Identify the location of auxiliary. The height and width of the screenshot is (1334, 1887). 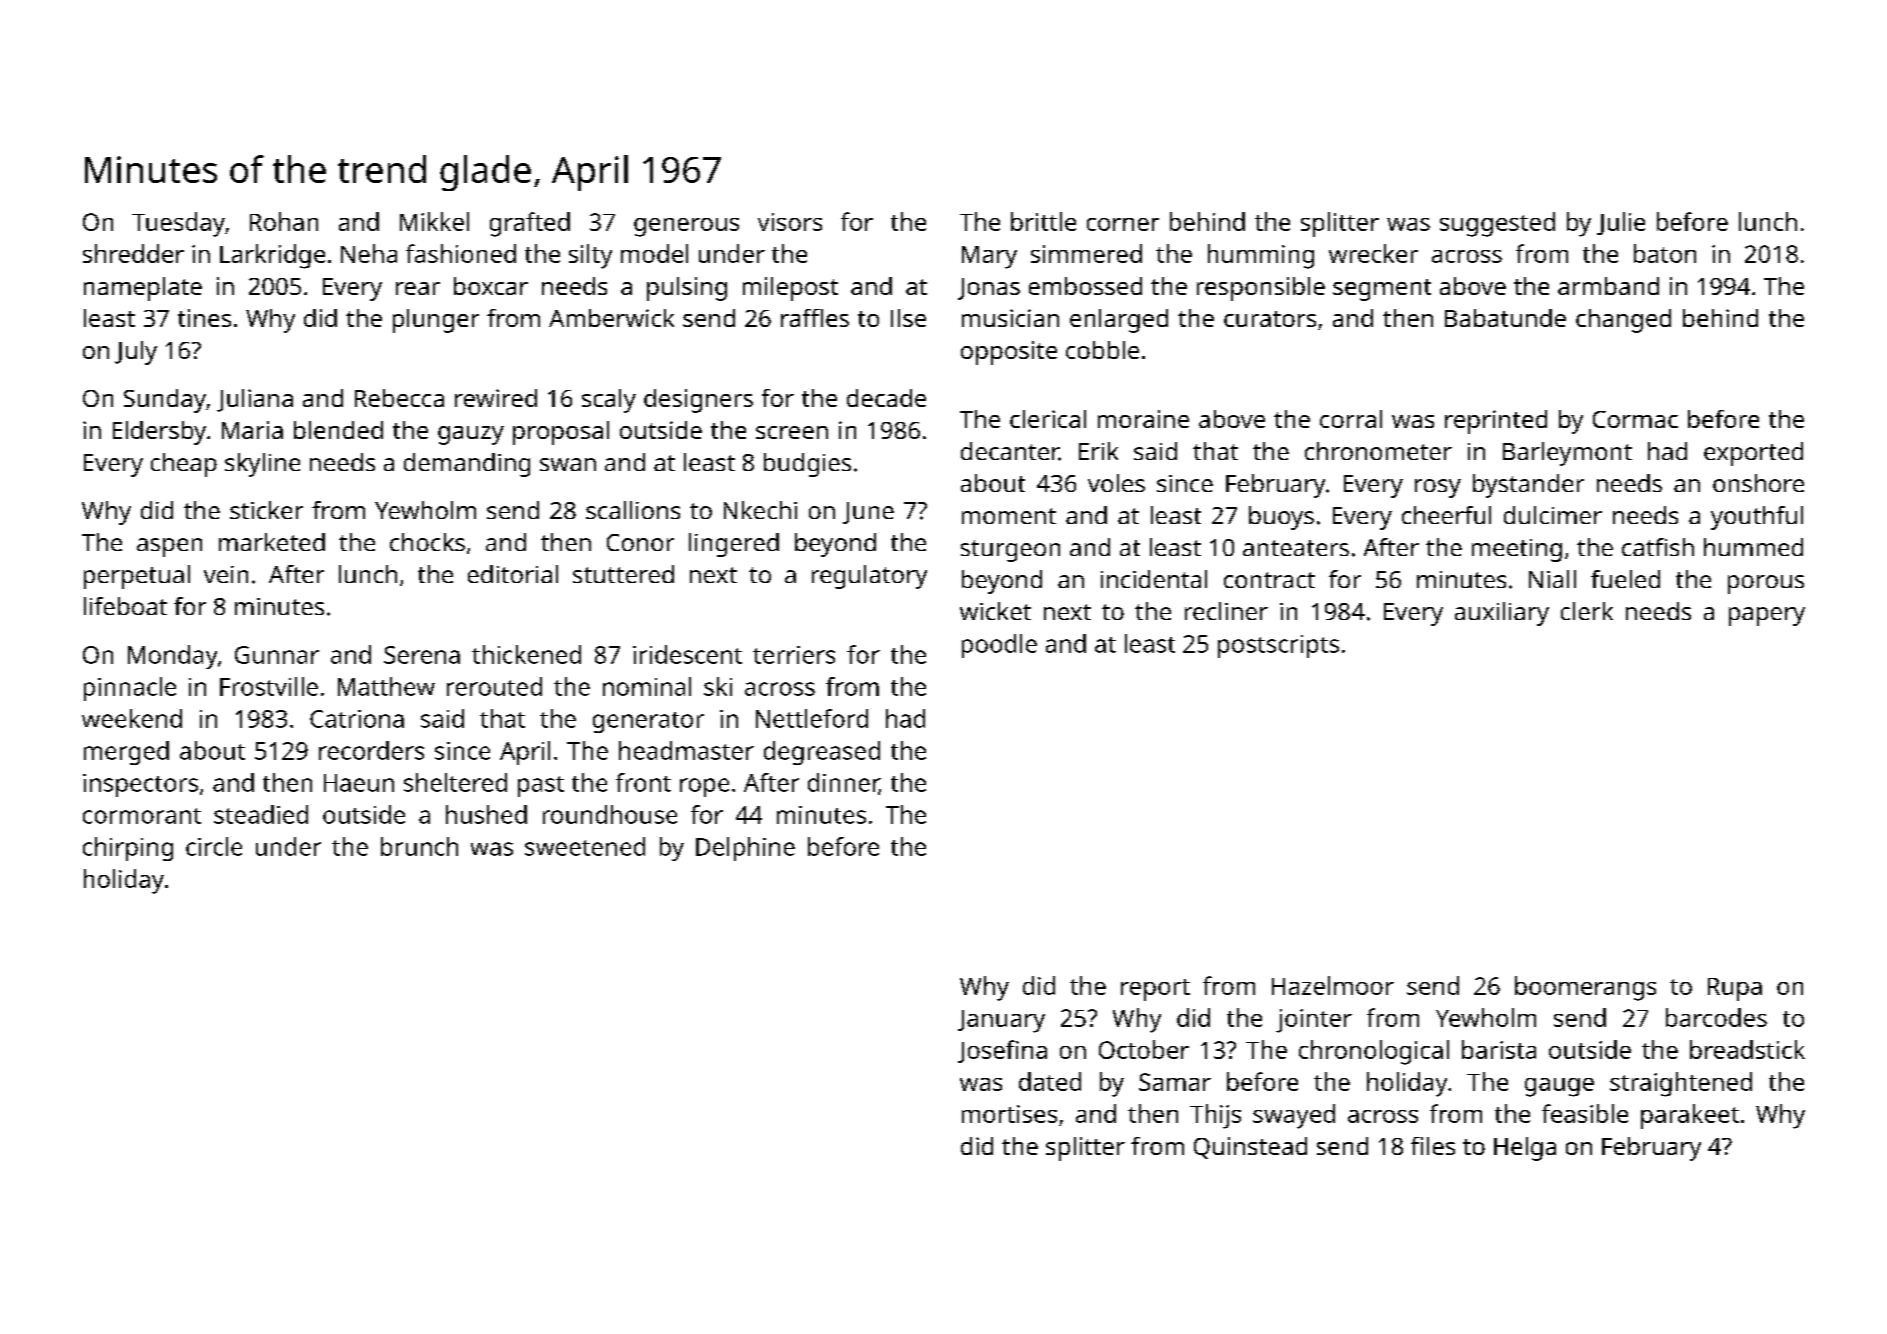
(1502, 614).
